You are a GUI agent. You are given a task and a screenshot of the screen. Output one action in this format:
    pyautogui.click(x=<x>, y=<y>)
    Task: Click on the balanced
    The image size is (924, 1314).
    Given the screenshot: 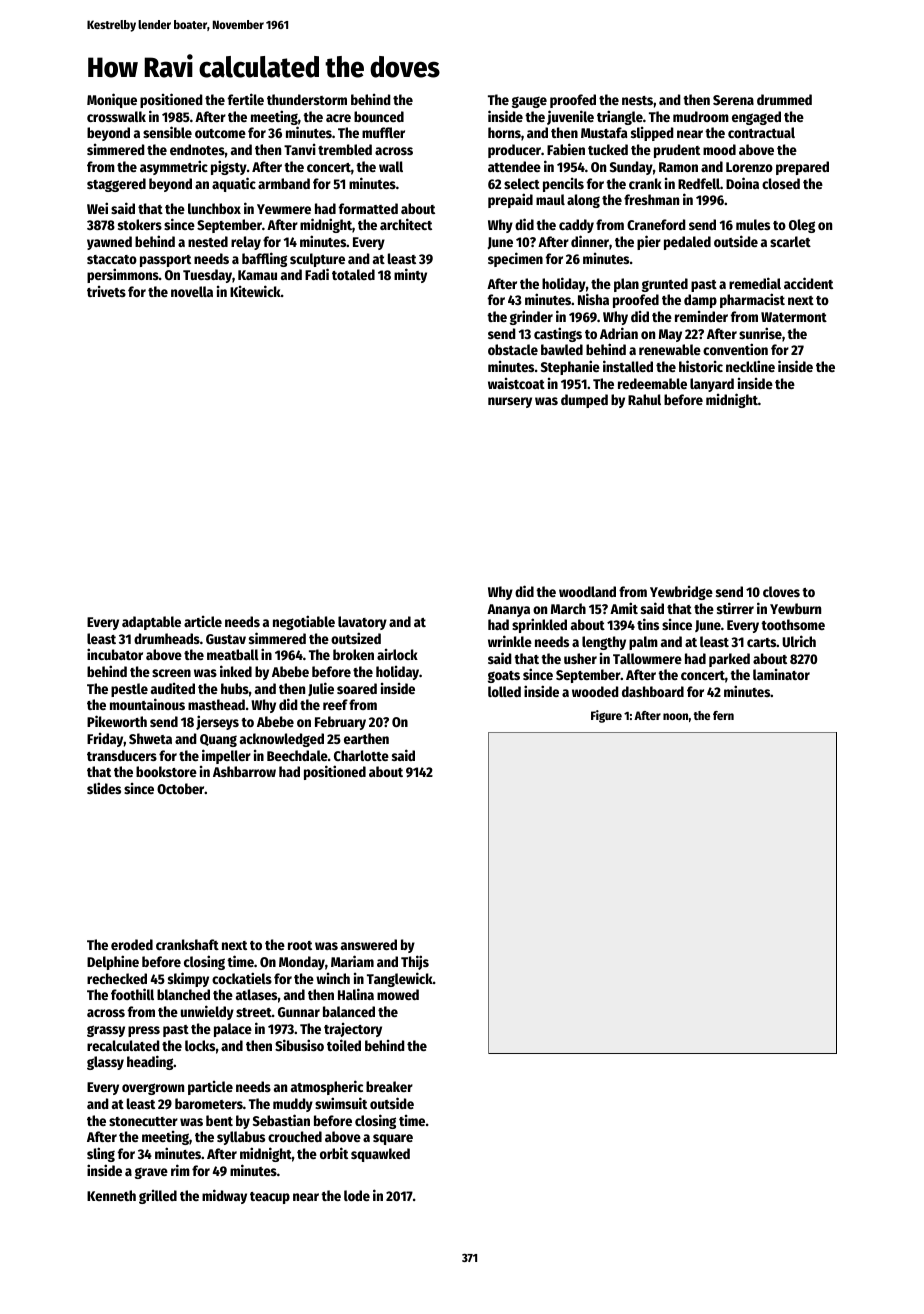 What is the action you would take?
    pyautogui.click(x=349, y=1011)
